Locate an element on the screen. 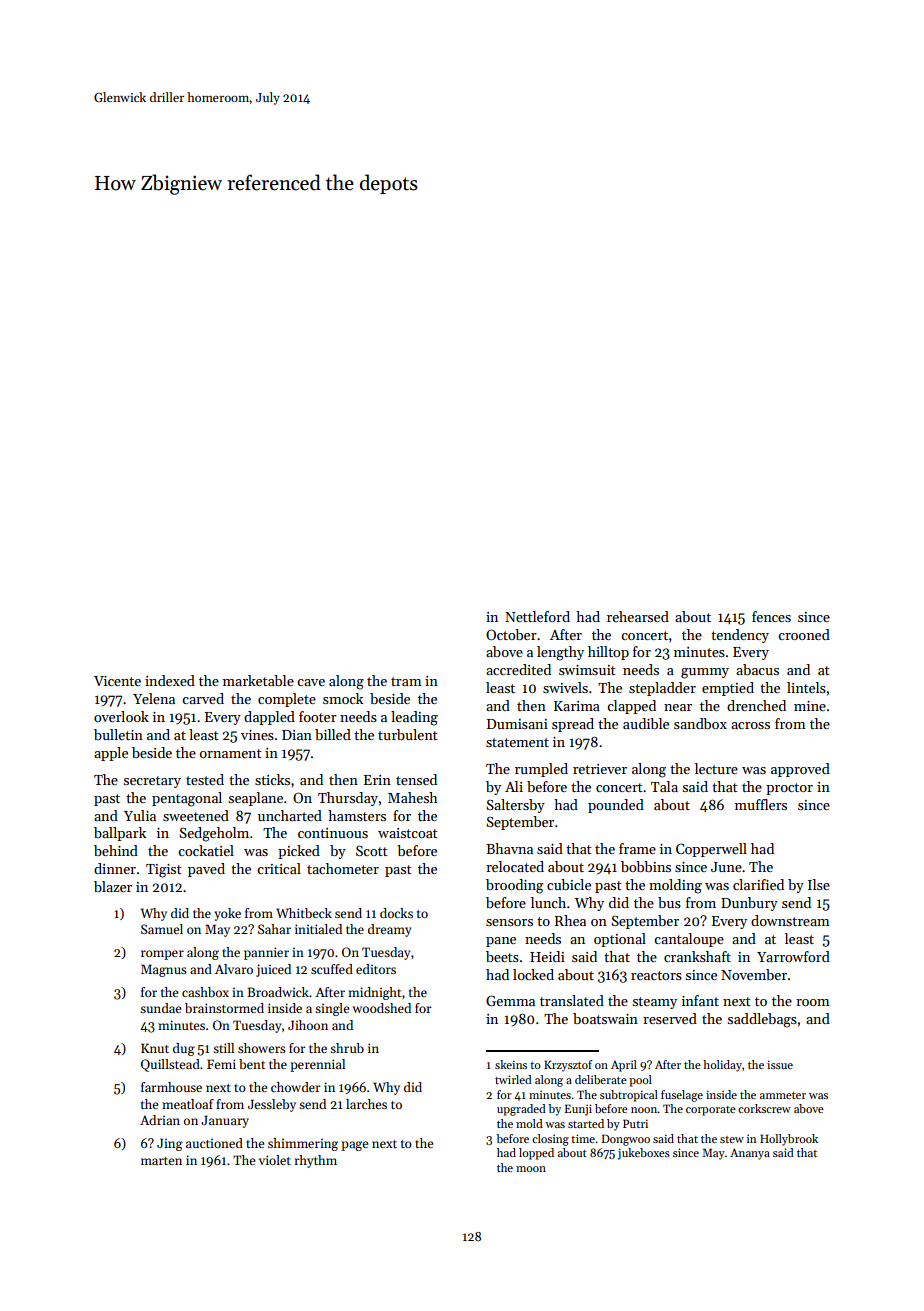 This screenshot has width=924, height=1311. downstream is located at coordinates (790, 920).
